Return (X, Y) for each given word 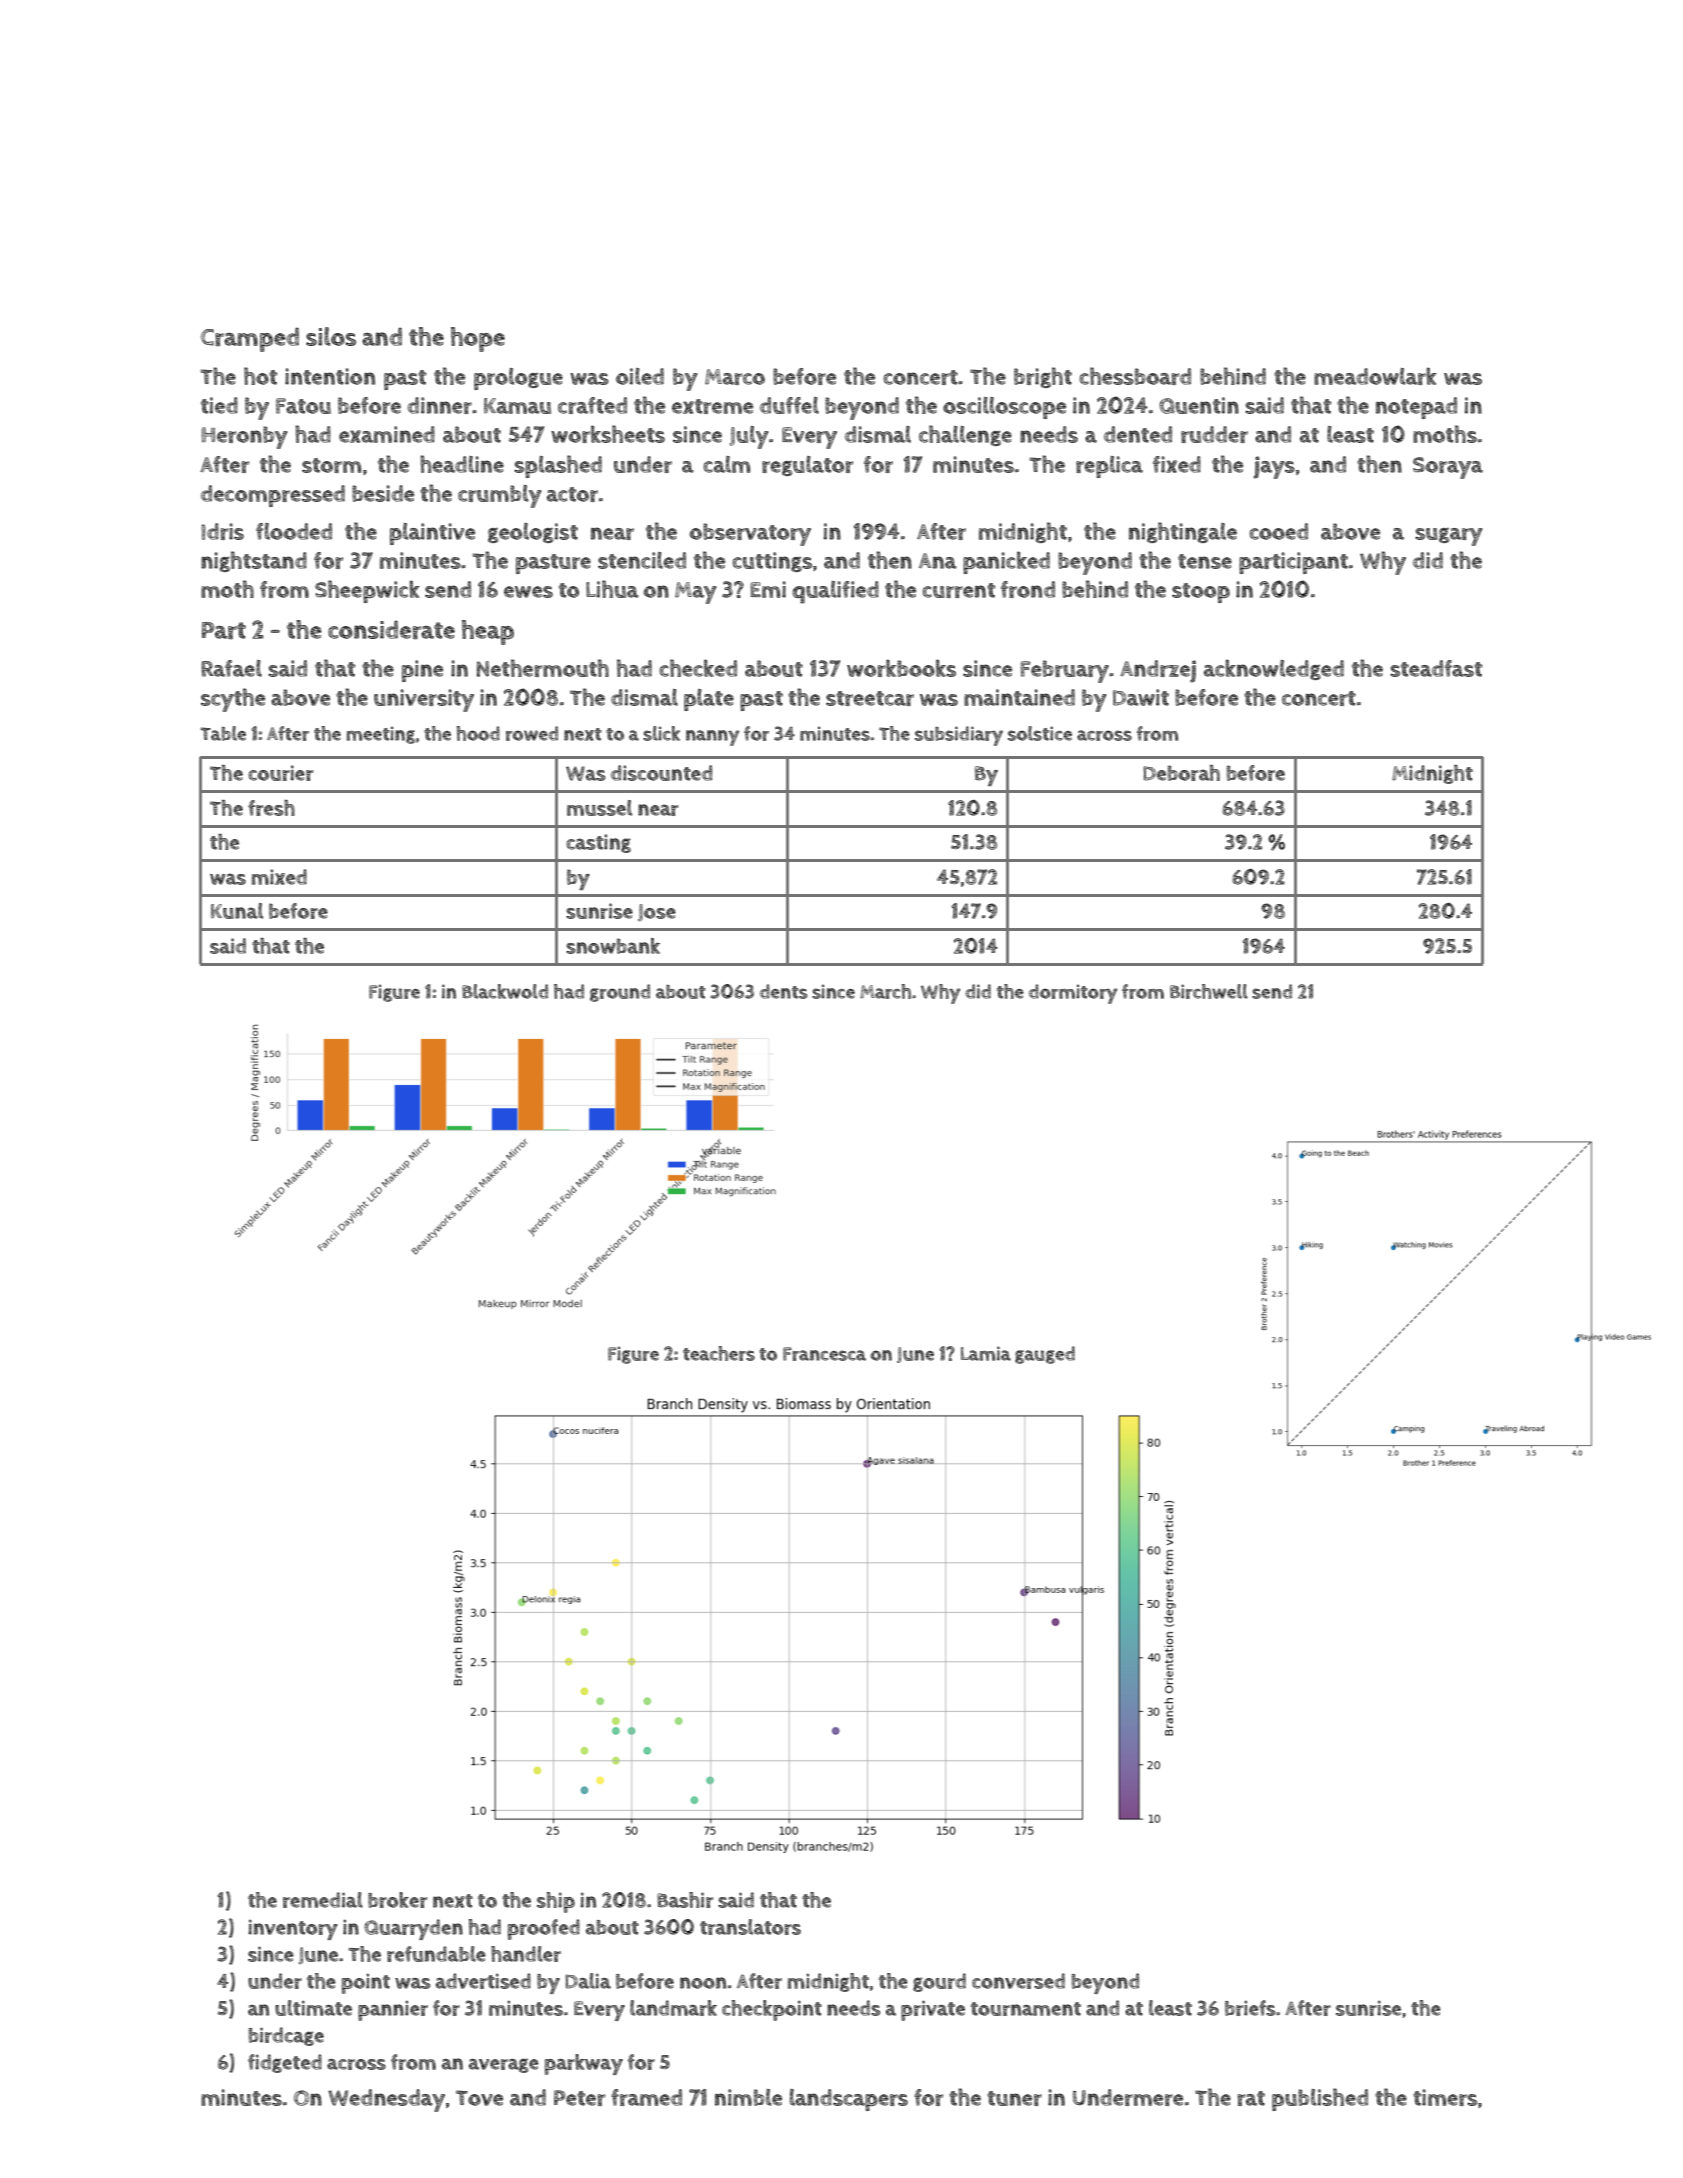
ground (620, 993)
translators (750, 1927)
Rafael (231, 668)
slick (661, 733)
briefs (1250, 2008)
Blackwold (505, 991)
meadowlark (1375, 376)
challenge (965, 435)
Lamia (986, 1353)
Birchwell (1209, 991)
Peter (579, 2098)
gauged (1045, 1355)
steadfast (1436, 668)
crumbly (500, 496)
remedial (323, 1900)
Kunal (237, 911)
